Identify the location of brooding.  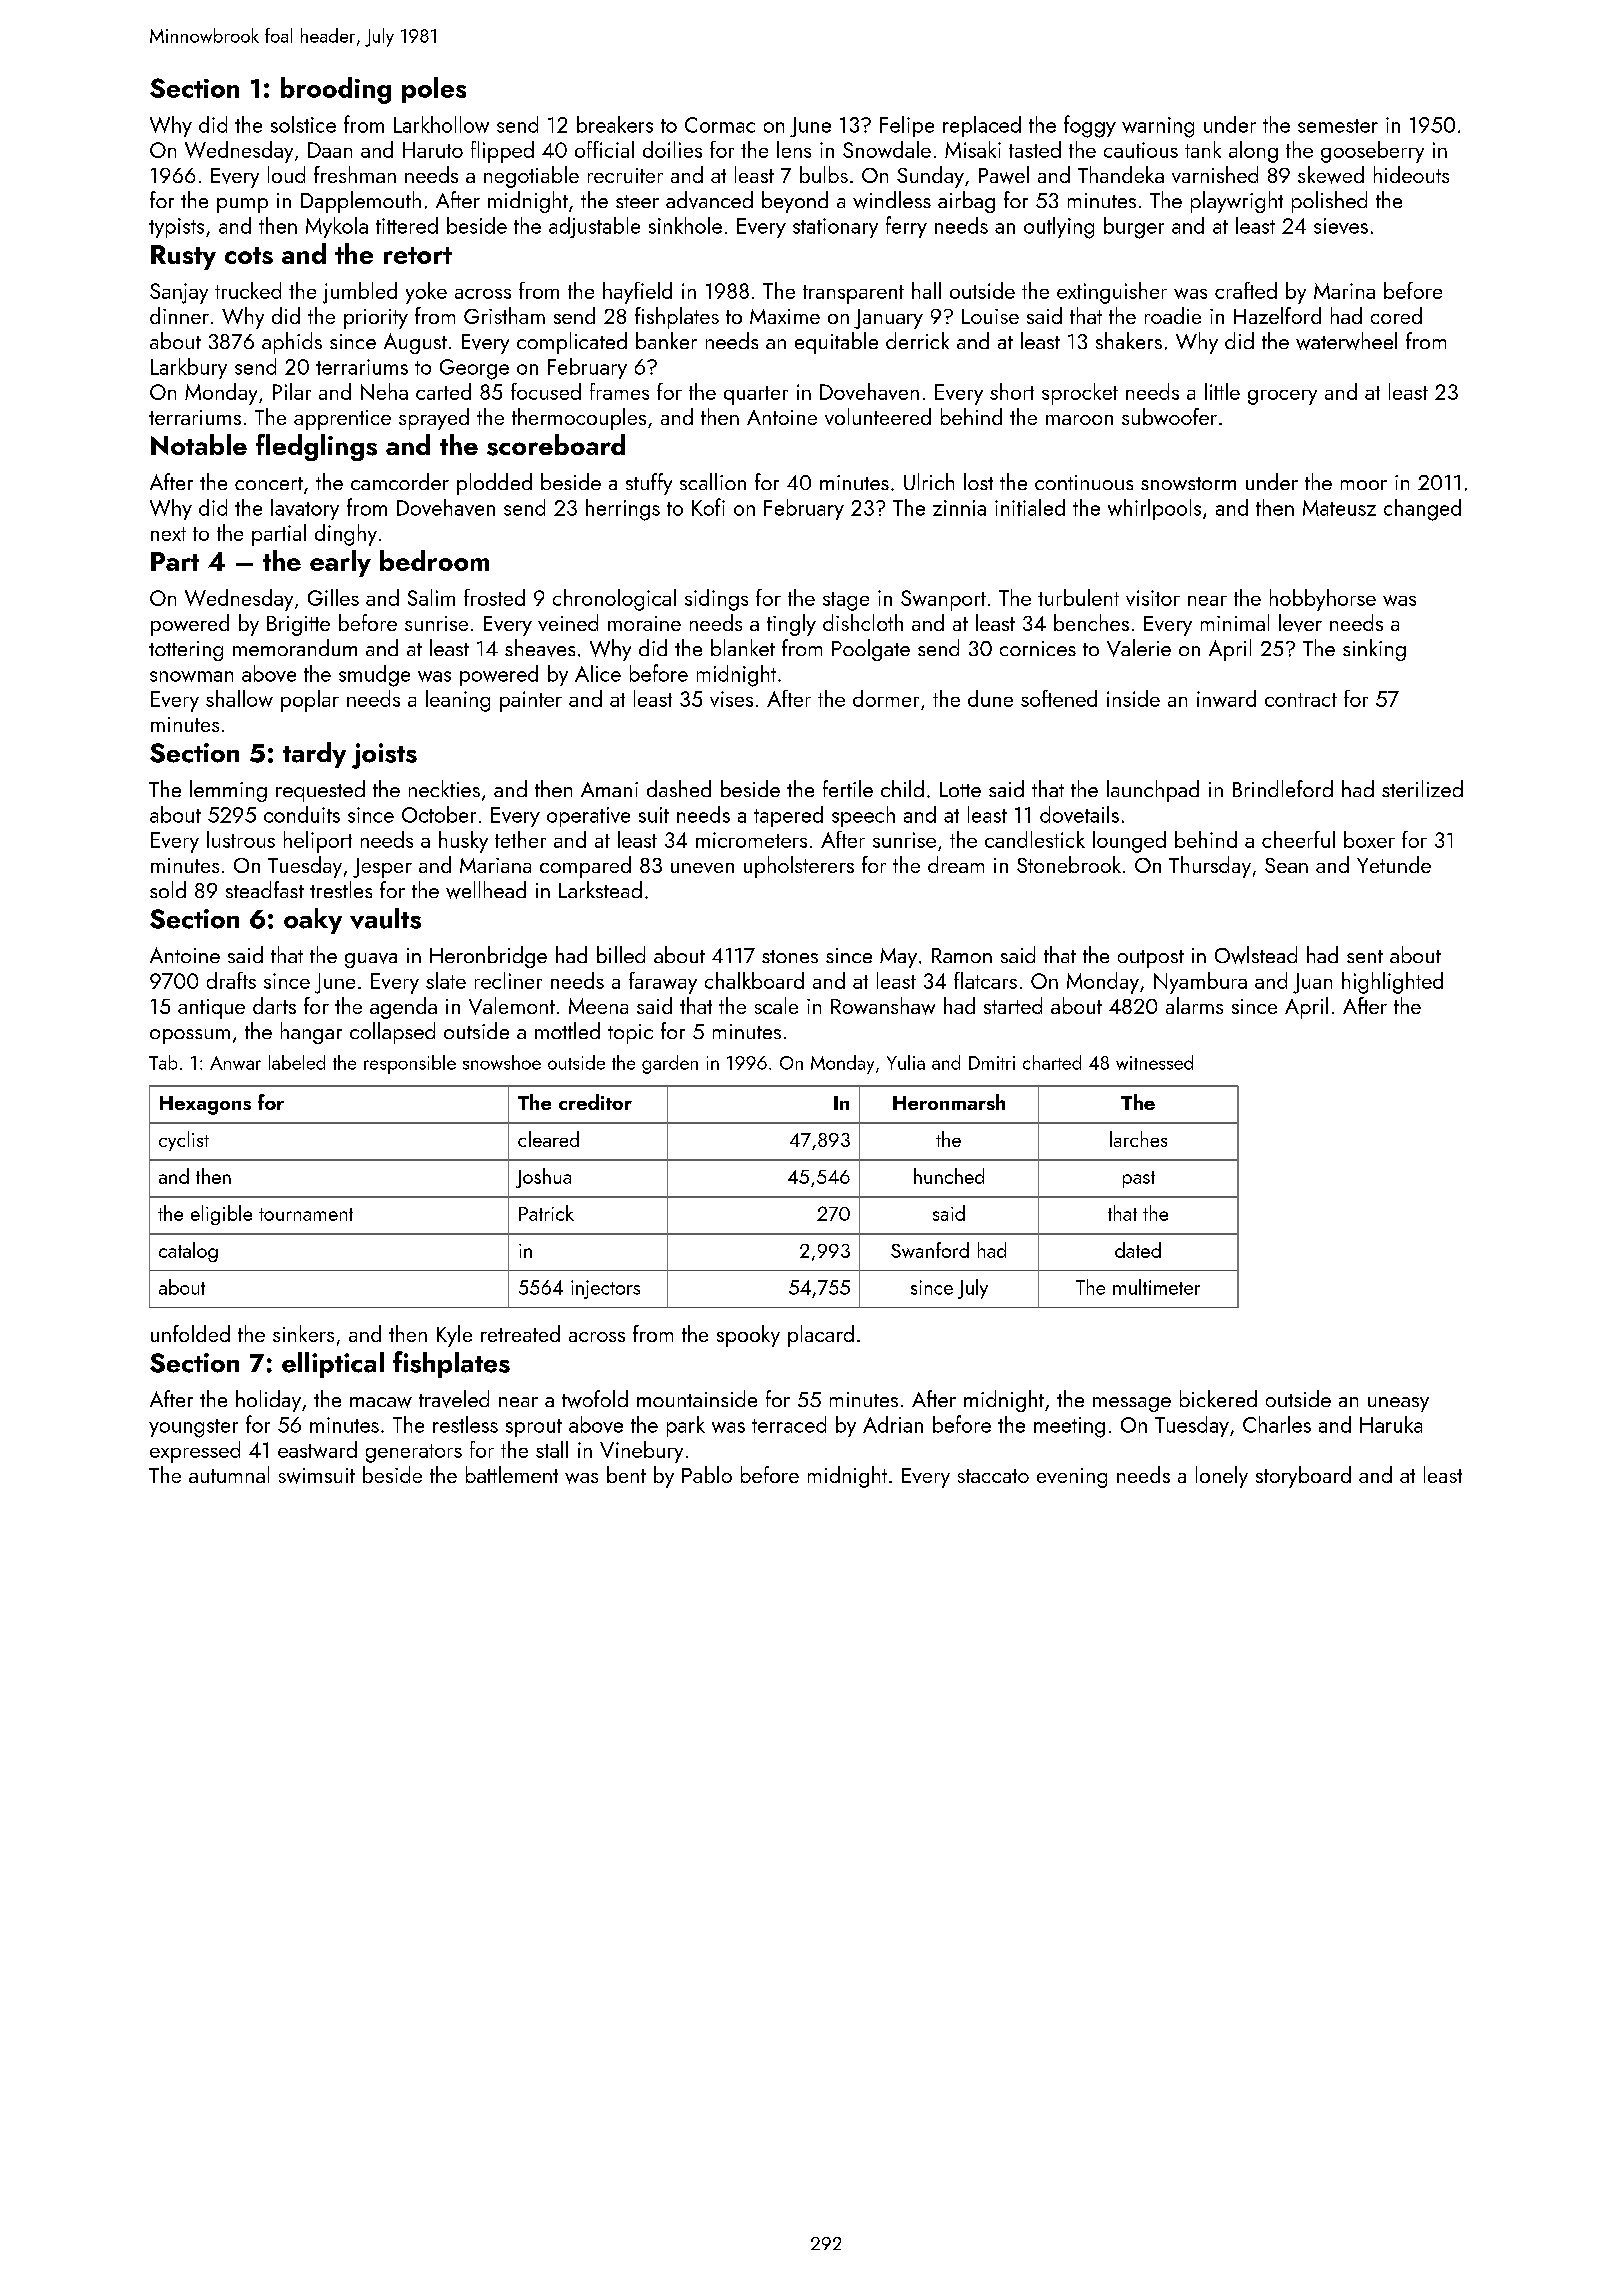
(336, 90).
